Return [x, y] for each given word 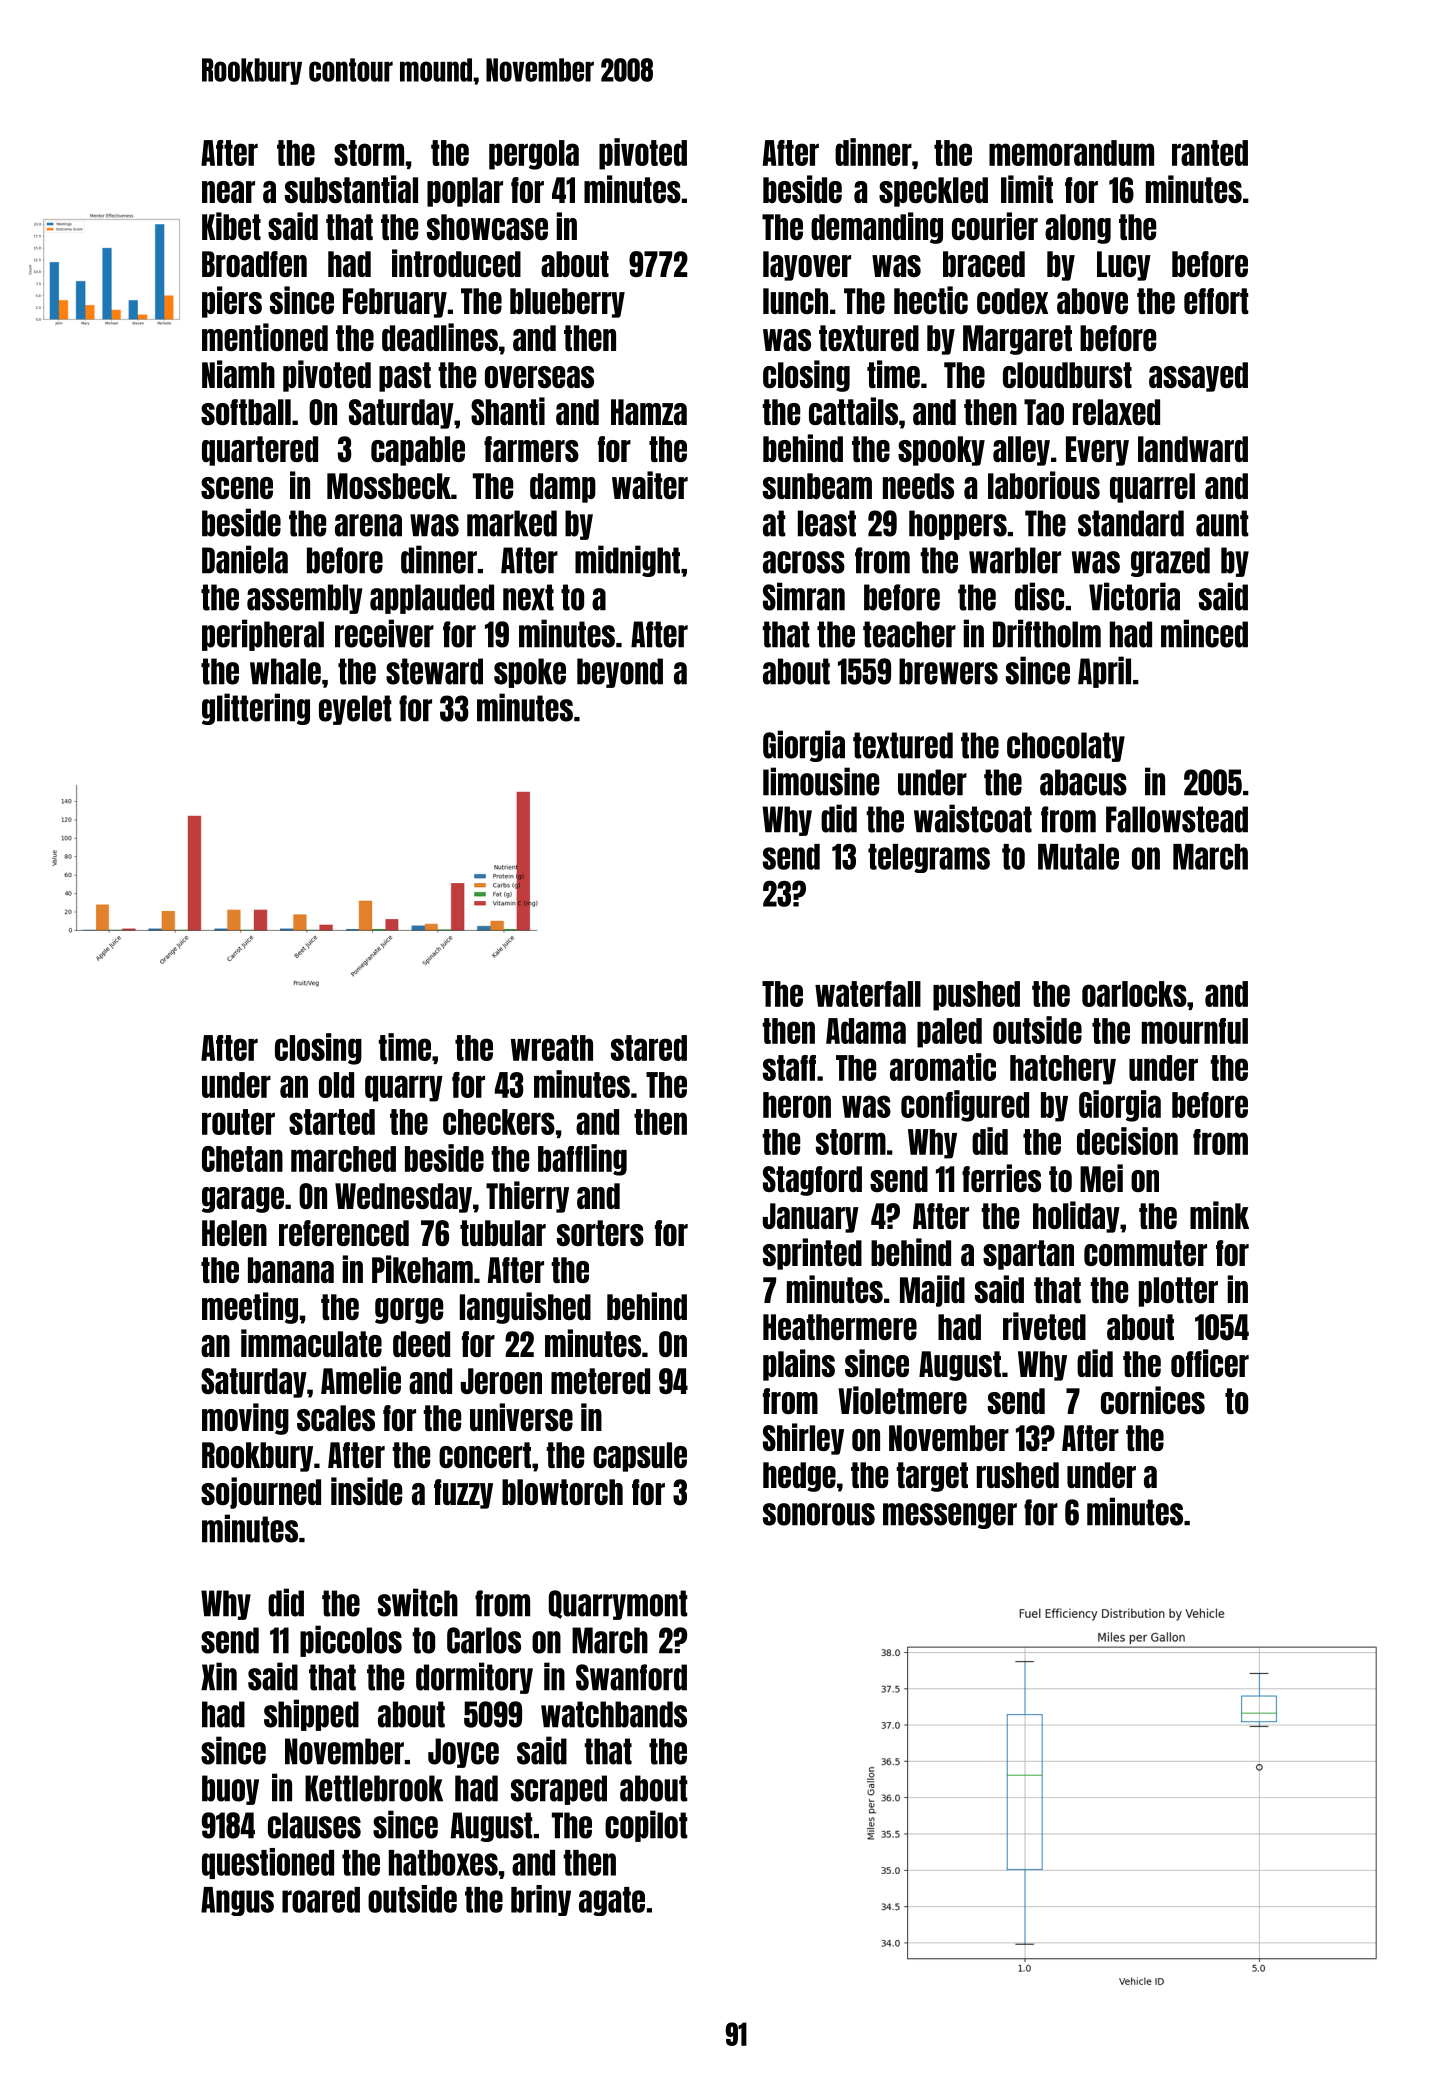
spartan [1028, 1255]
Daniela [245, 559]
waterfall [868, 994]
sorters [600, 1233]
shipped [311, 1715]
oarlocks [1134, 994]
